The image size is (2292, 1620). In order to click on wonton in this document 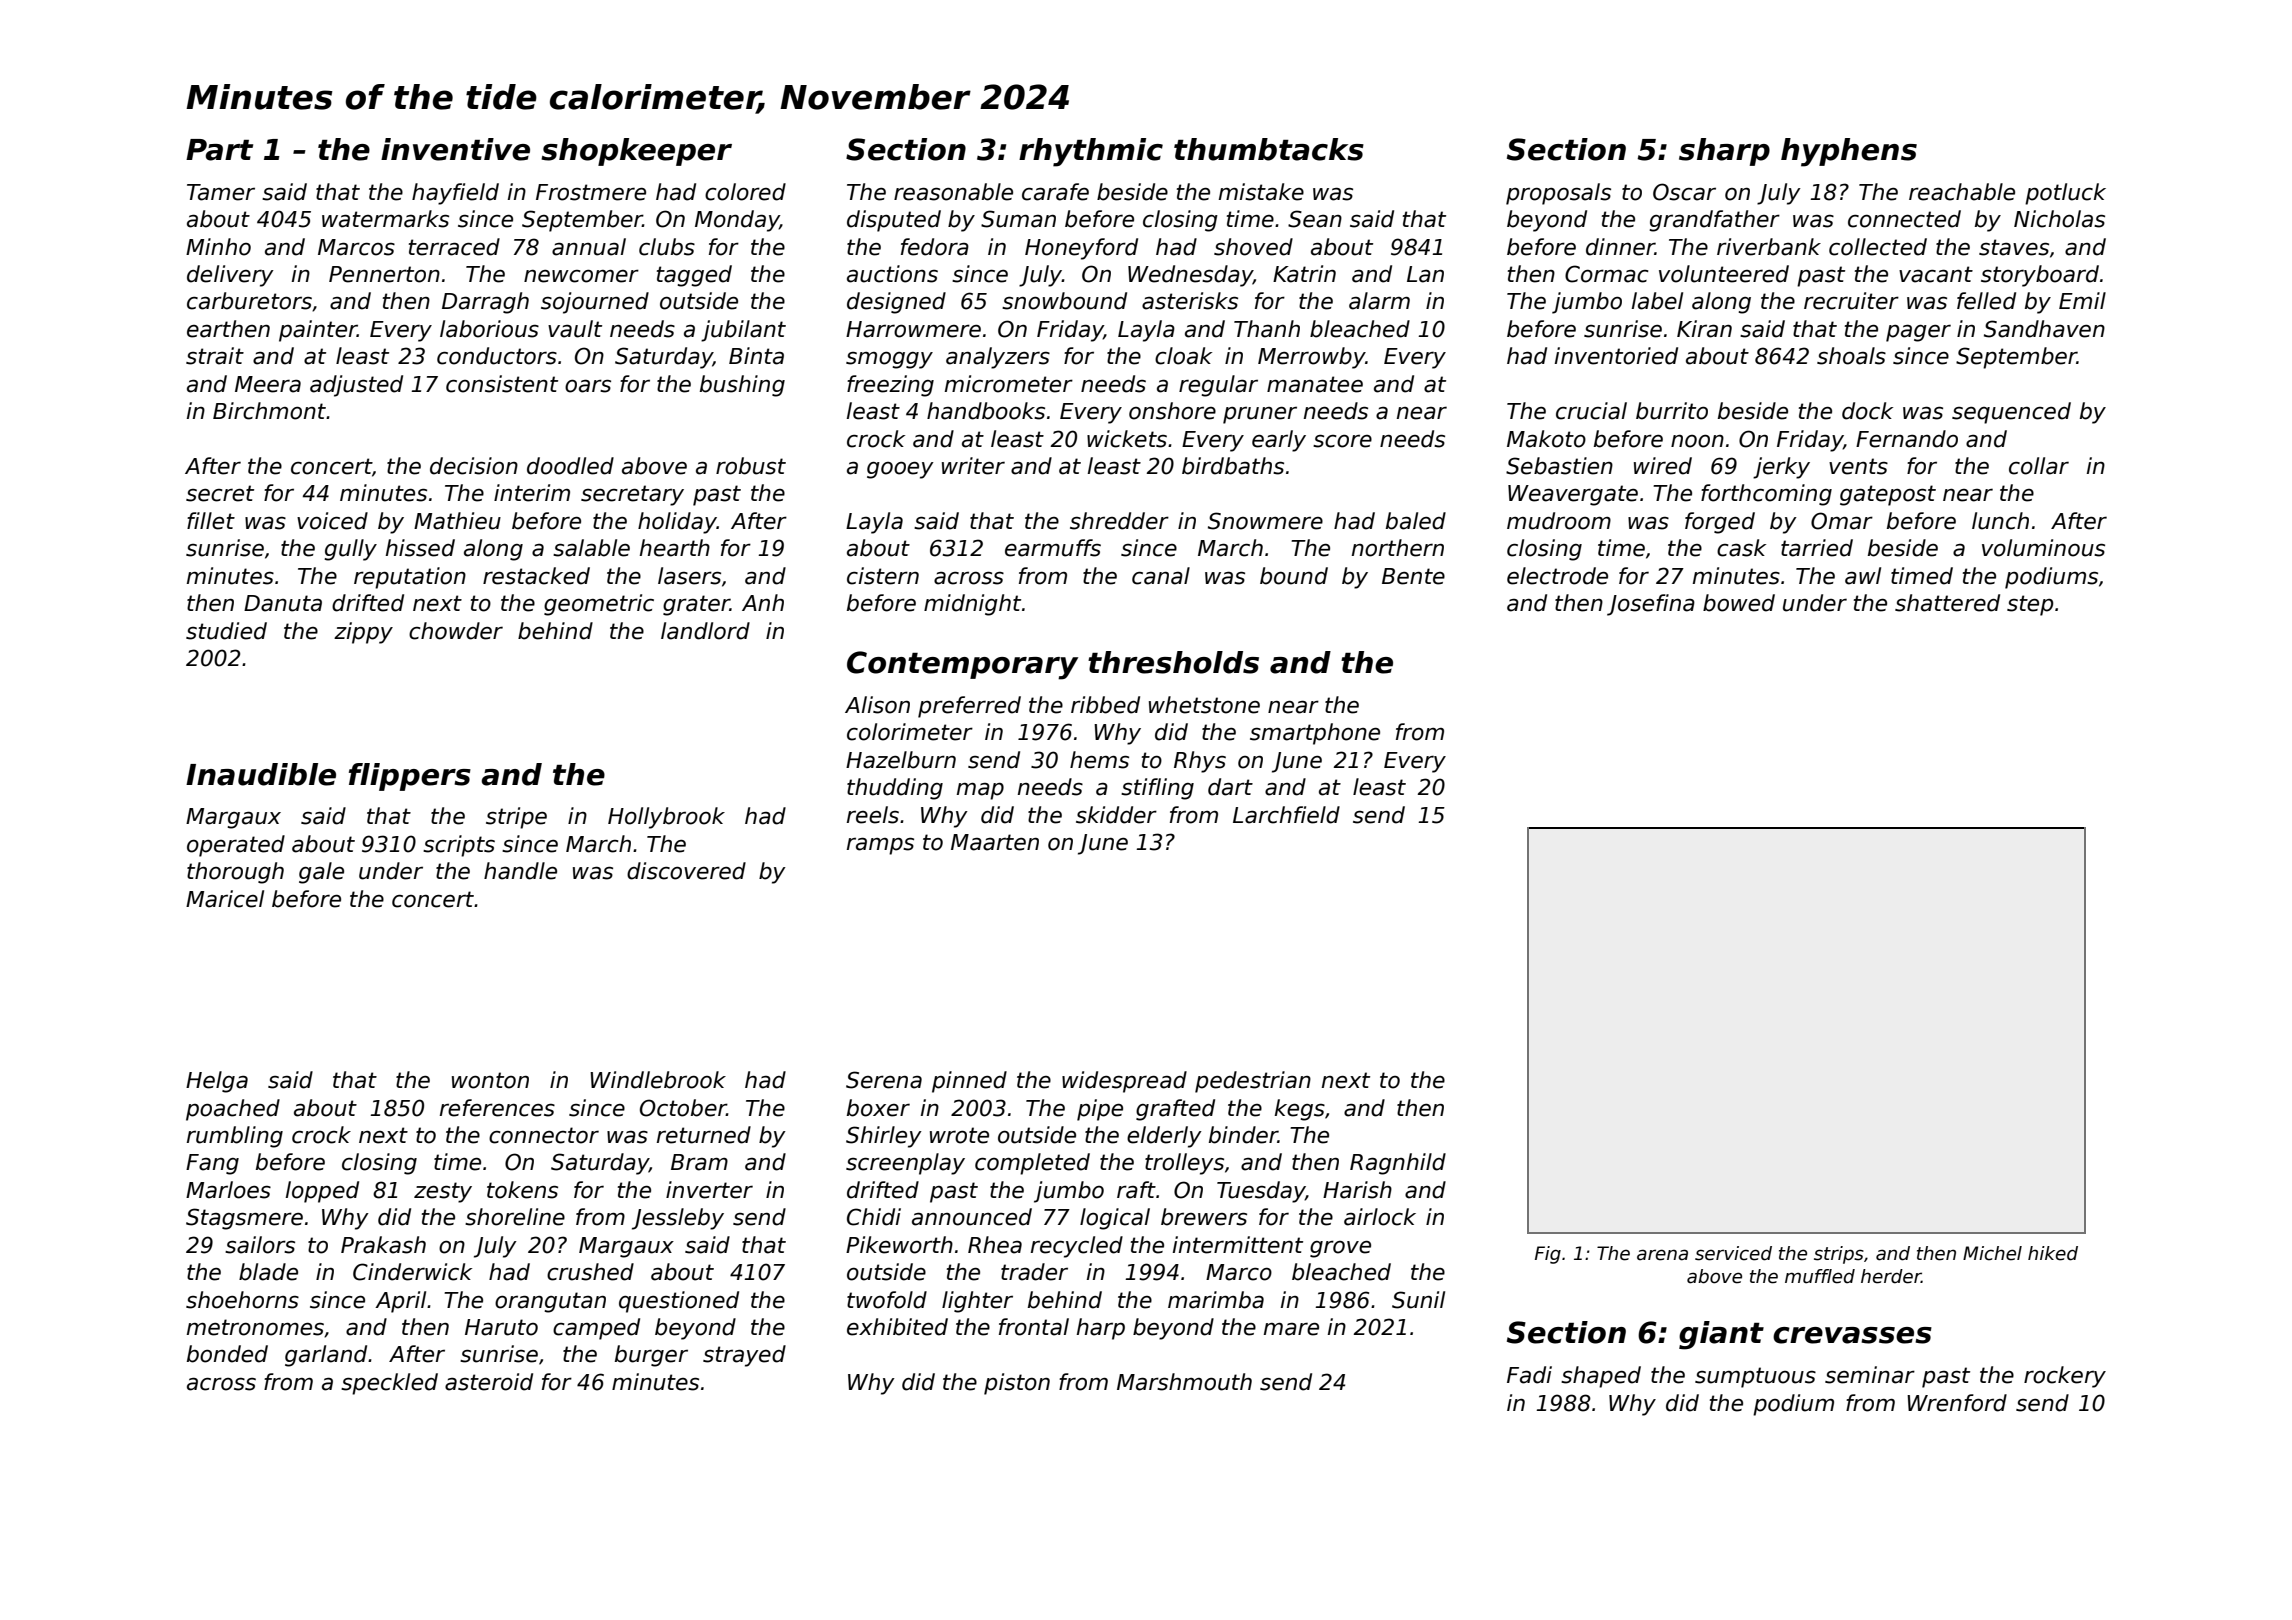, I will do `click(490, 1080)`.
